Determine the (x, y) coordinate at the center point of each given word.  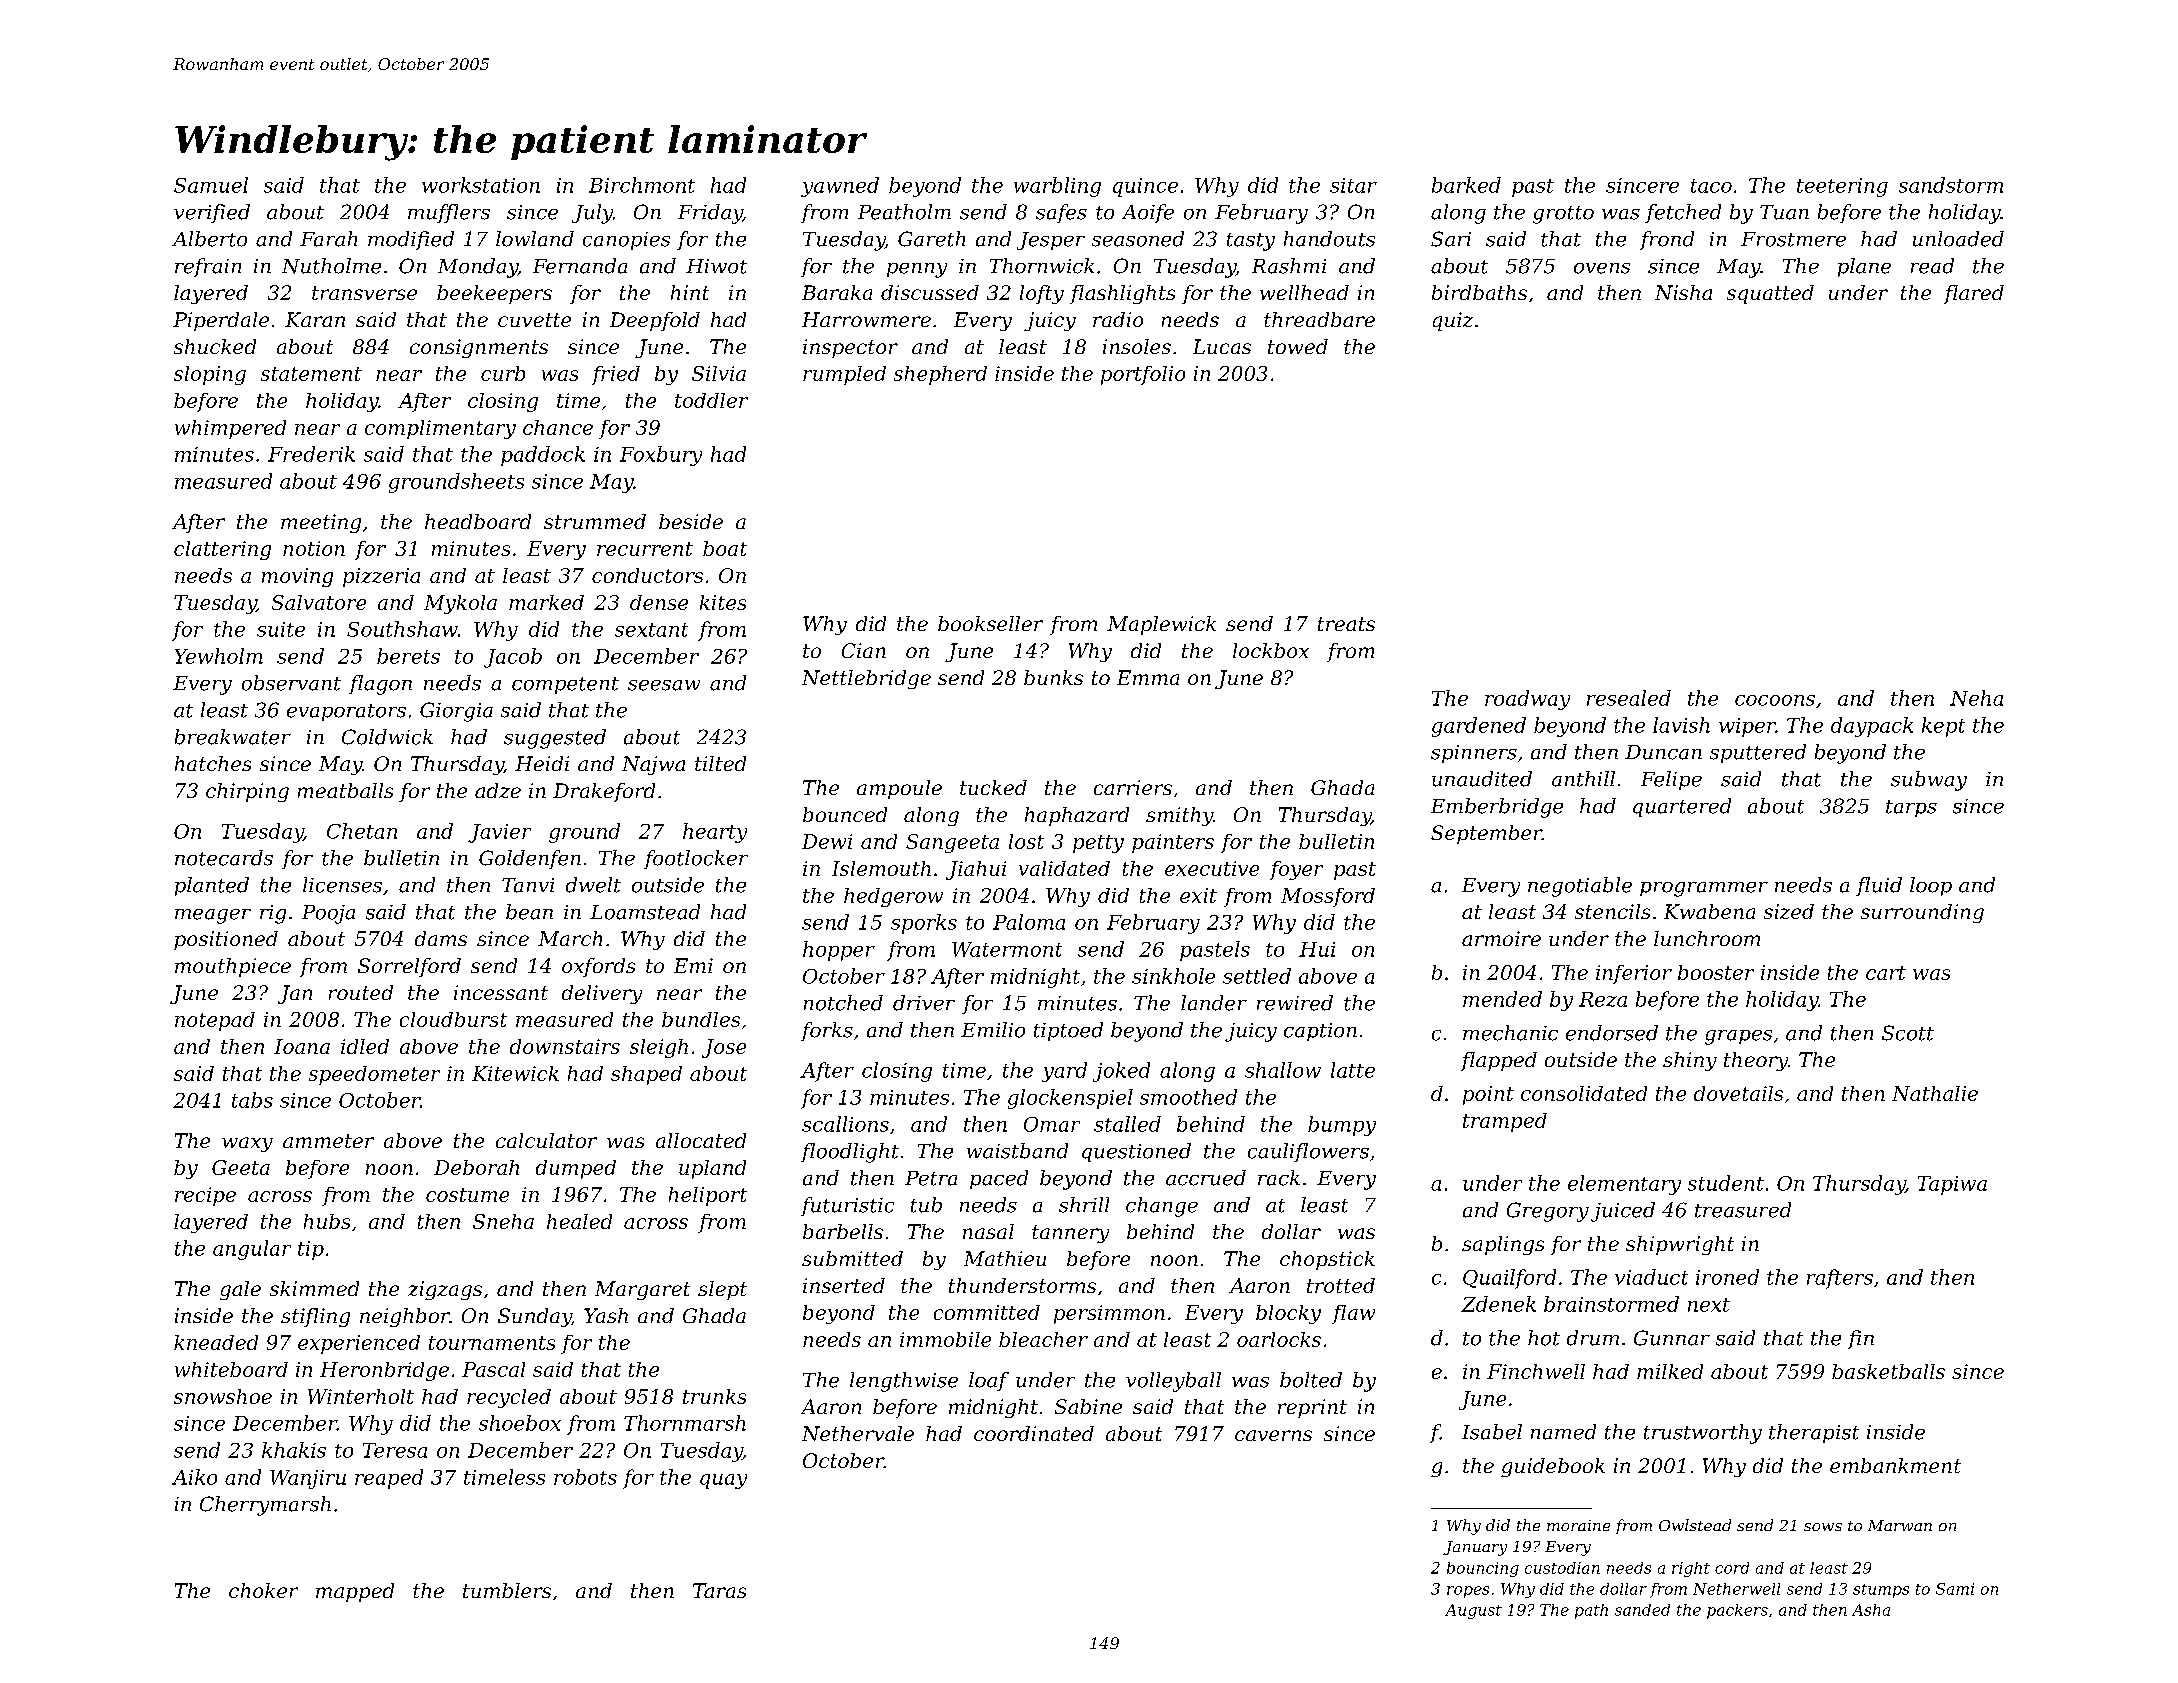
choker (263, 1590)
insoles (1137, 346)
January (1475, 1548)
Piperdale (221, 321)
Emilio (993, 1030)
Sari (1451, 239)
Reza (1603, 999)
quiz (1453, 321)
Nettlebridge (866, 679)
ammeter (328, 1141)
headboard (478, 521)
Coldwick (387, 737)
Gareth (931, 239)
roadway (1527, 700)
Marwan (1900, 1525)
